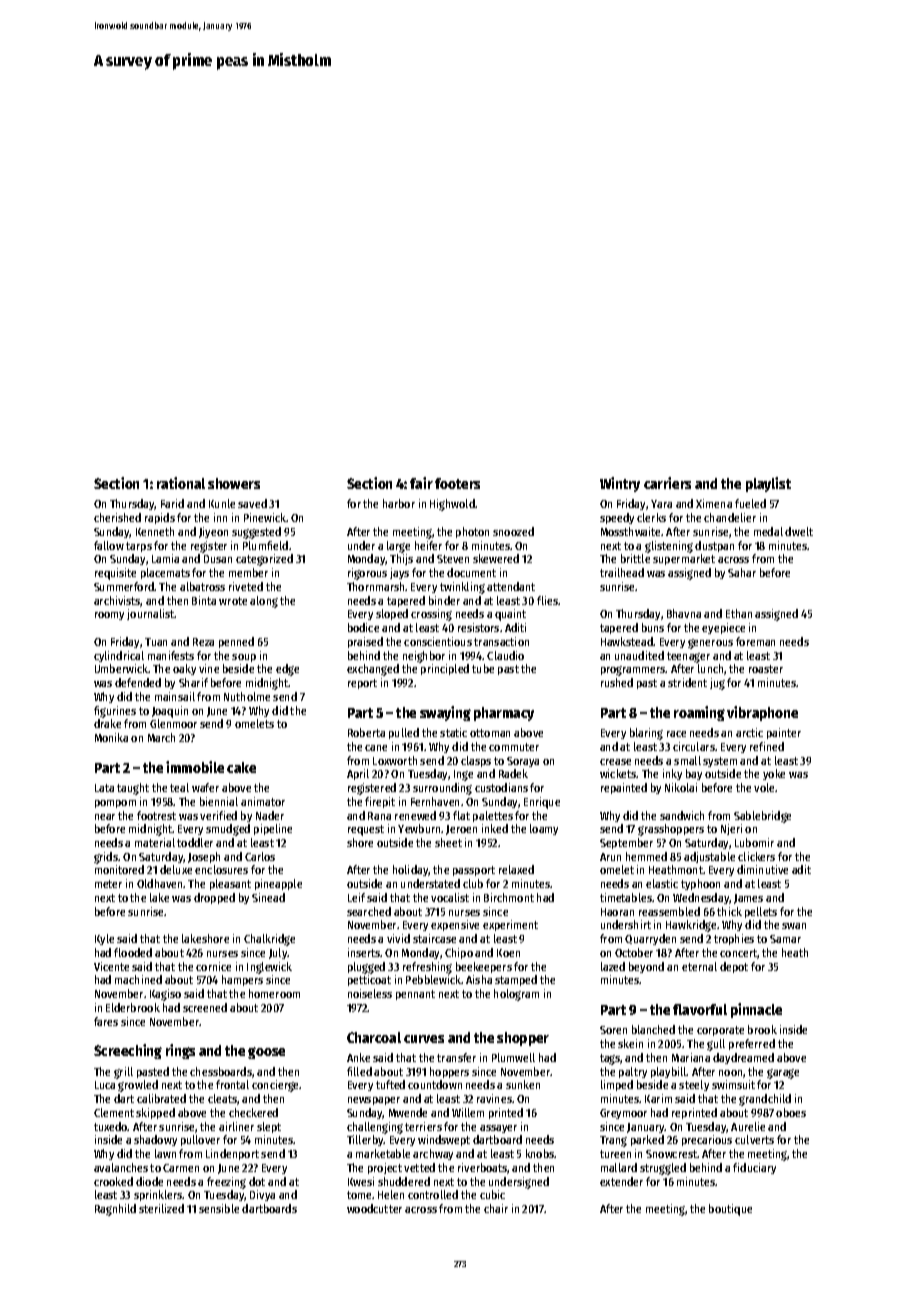 Image resolution: width=908 pixels, height=1316 pixels. What do you see at coordinates (730, 1210) in the document?
I see `boutique` at bounding box center [730, 1210].
